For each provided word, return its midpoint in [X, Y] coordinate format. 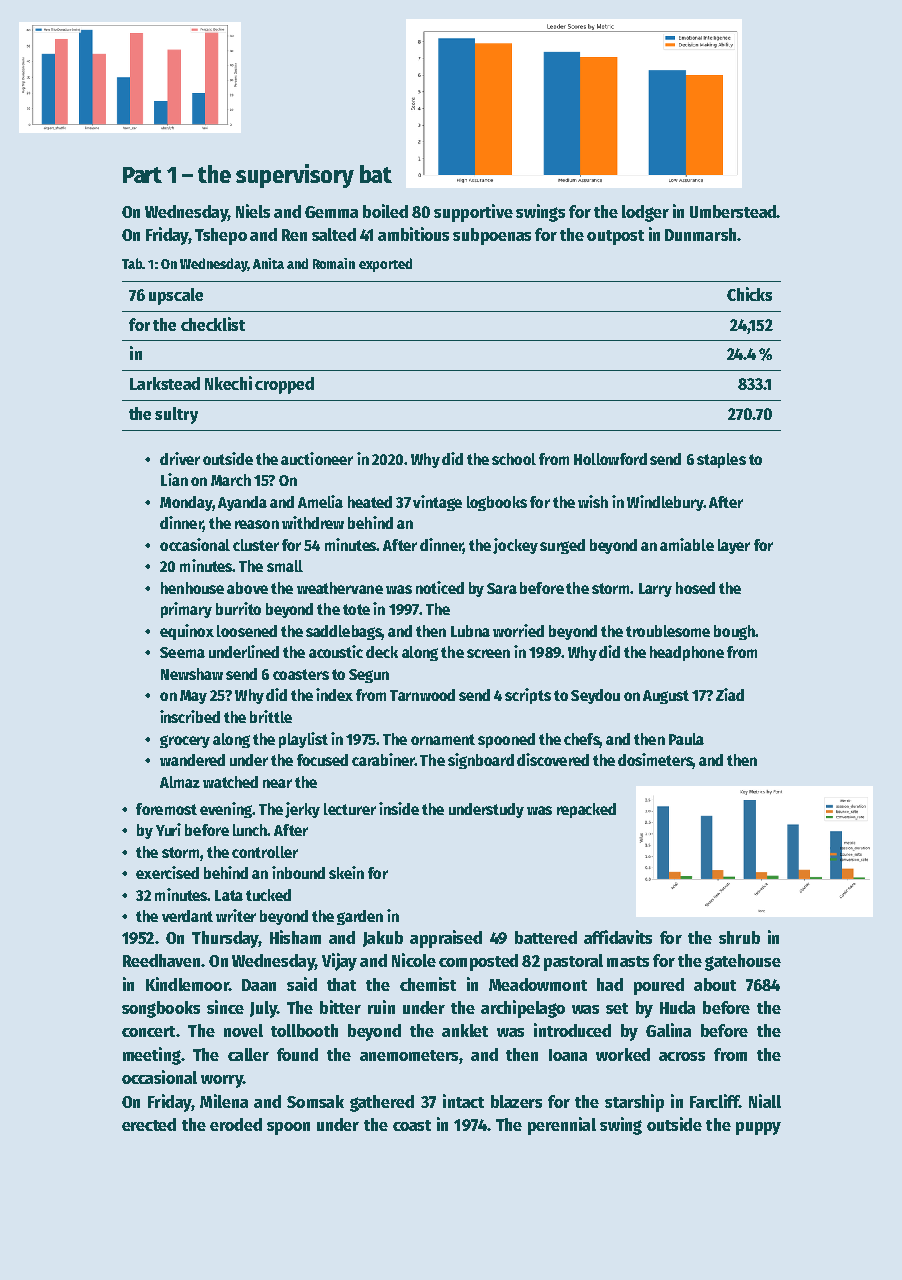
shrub [739, 937]
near [277, 783]
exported [385, 265]
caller [248, 1054]
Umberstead [733, 211]
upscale [176, 296]
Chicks [749, 294]
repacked [586, 810]
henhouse [192, 588]
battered [546, 937]
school [514, 459]
